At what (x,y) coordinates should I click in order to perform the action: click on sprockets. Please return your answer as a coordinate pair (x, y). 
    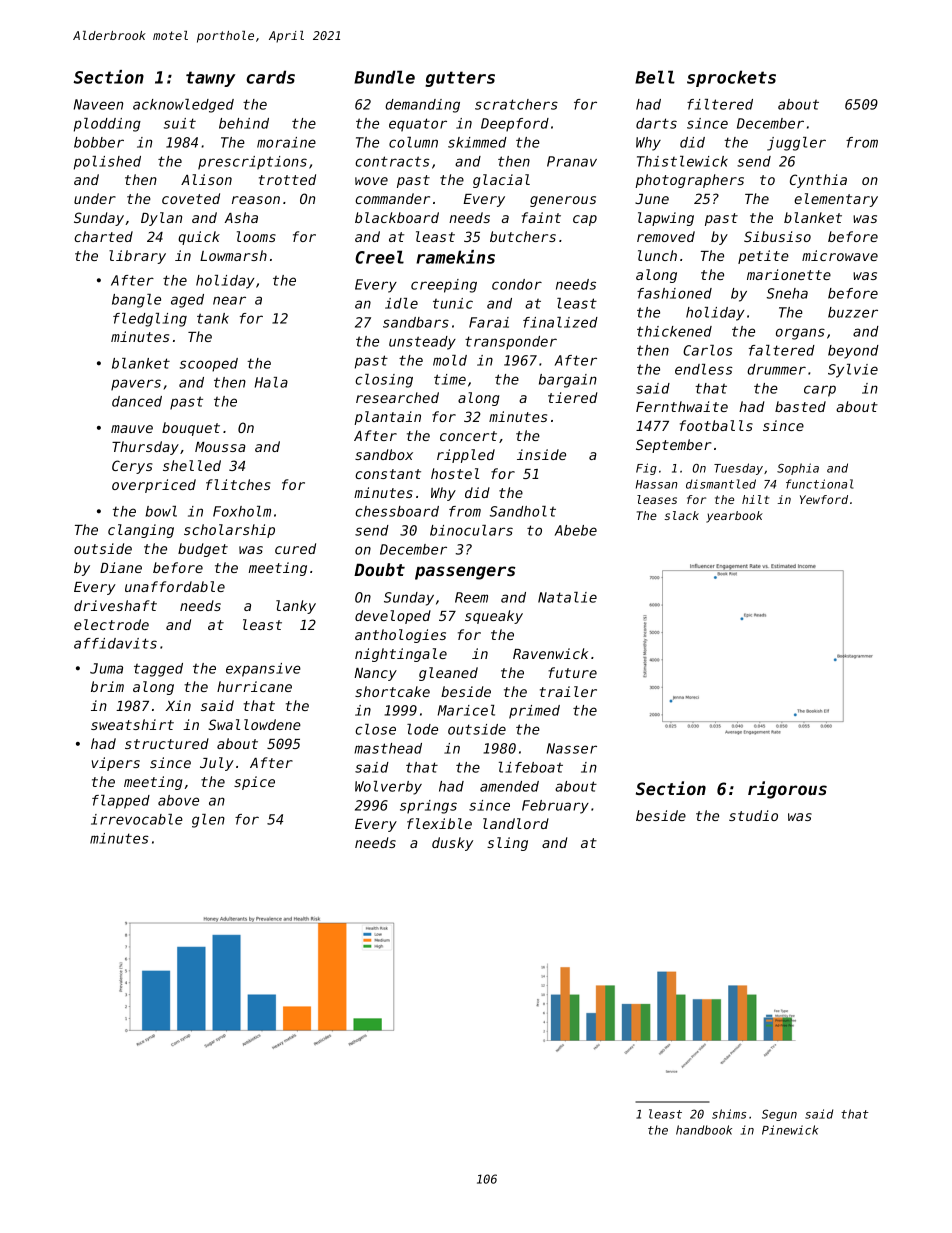
    Looking at the image, I should click on (731, 78).
